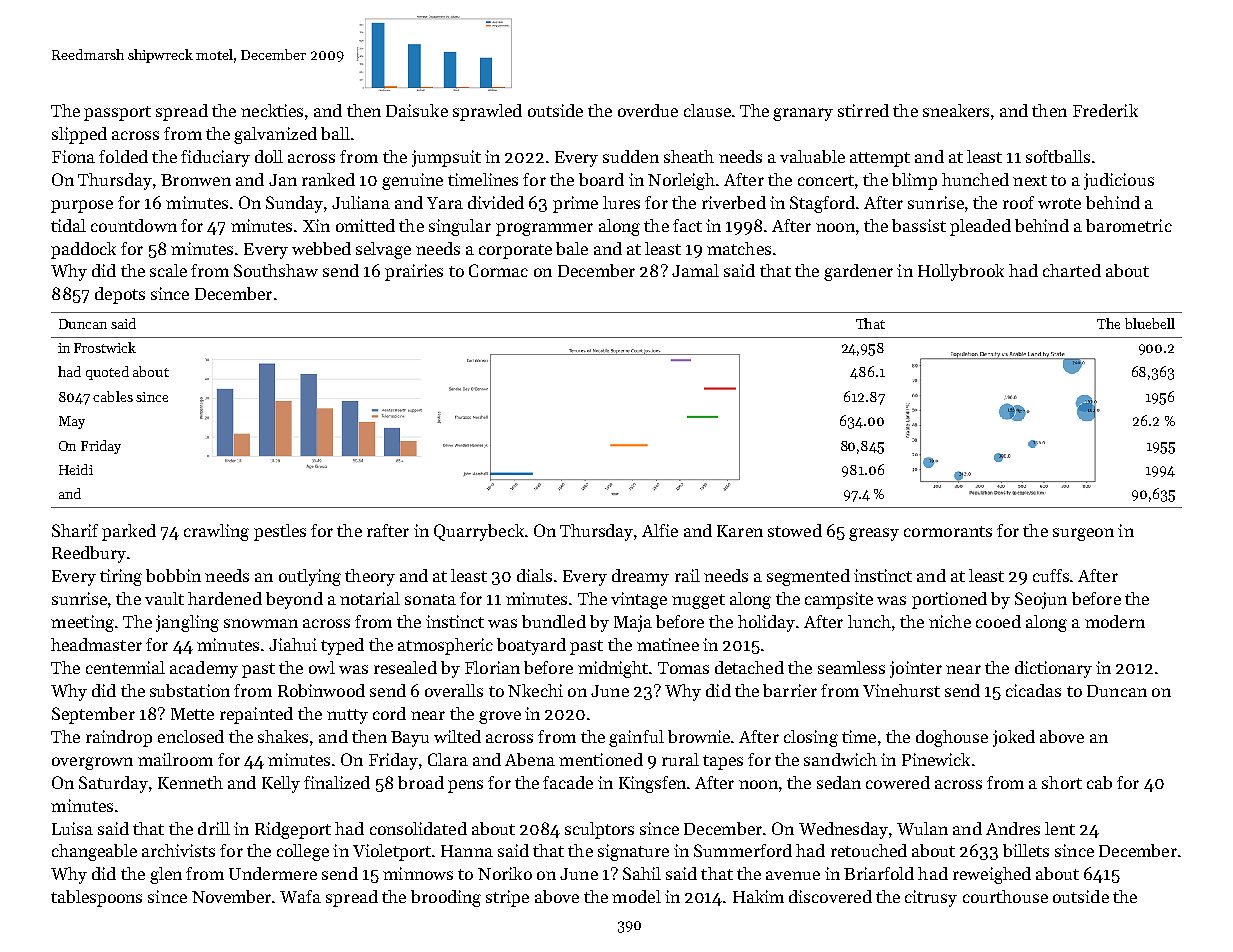 The width and height of the document is (1233, 952). What do you see at coordinates (1053, 669) in the document?
I see `dictionary` at bounding box center [1053, 669].
